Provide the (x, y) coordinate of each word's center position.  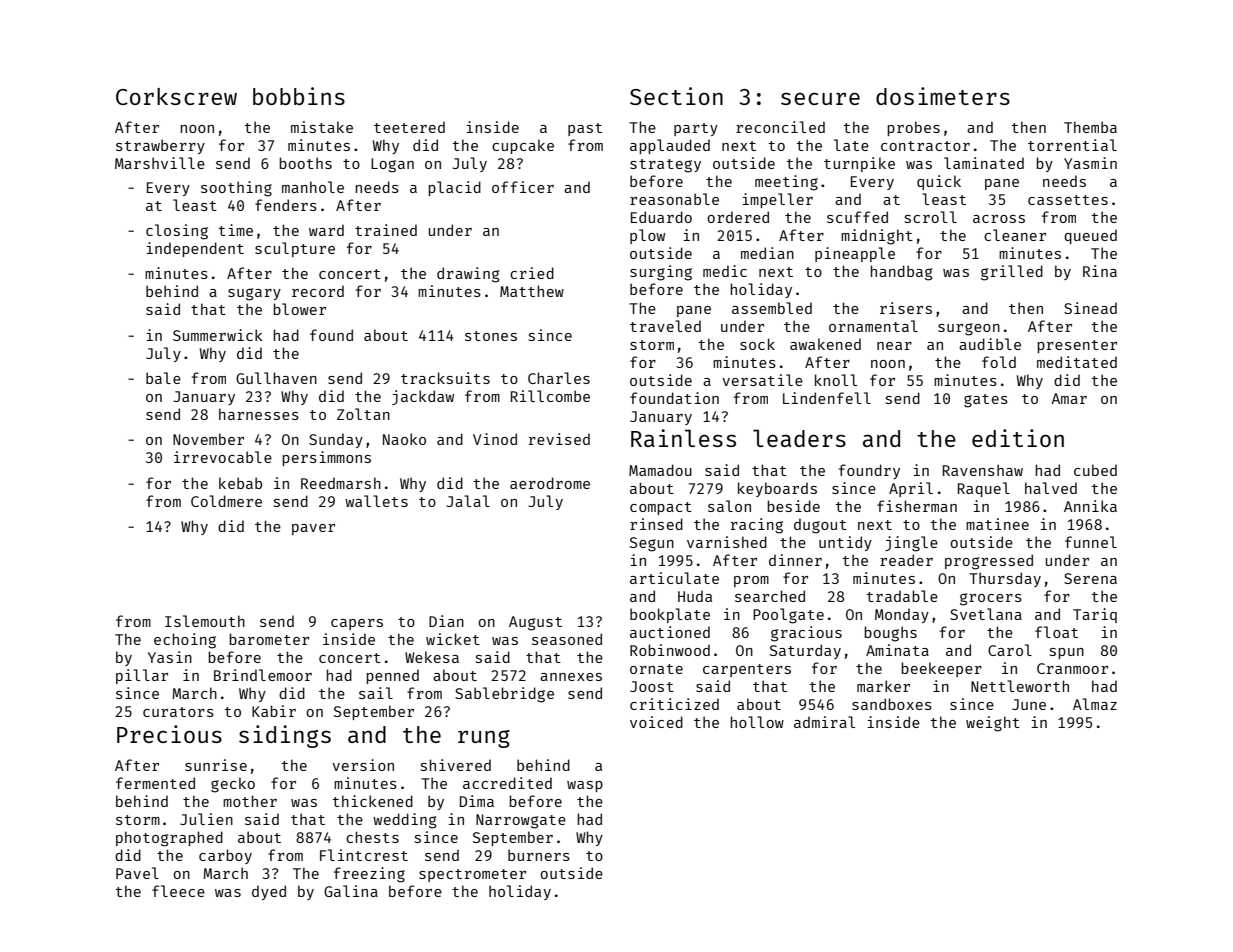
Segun (652, 544)
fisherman (917, 506)
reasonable (674, 199)
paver (313, 529)
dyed (269, 892)
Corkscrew (176, 96)
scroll (931, 217)
